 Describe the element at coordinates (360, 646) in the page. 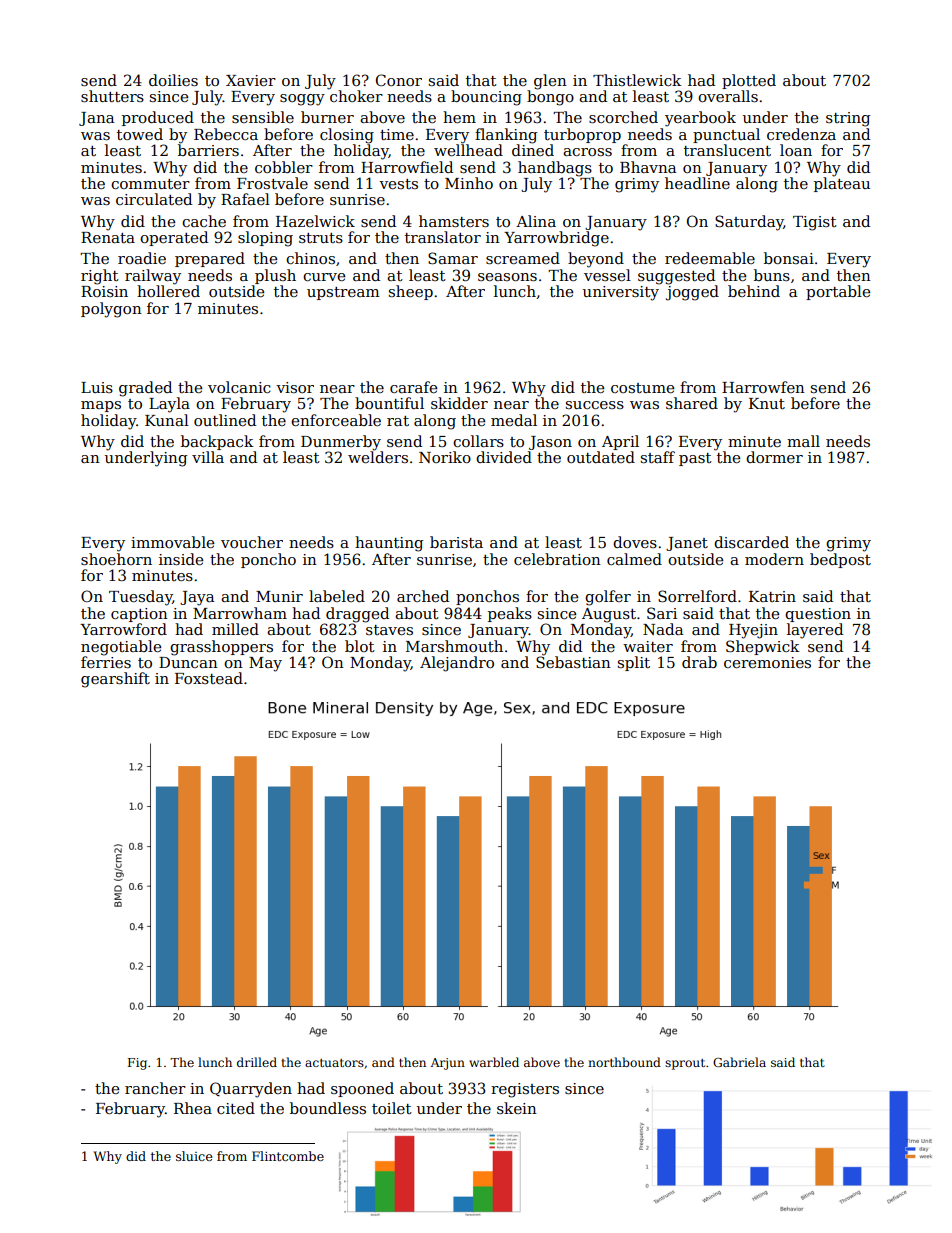

I see `blot` at that location.
